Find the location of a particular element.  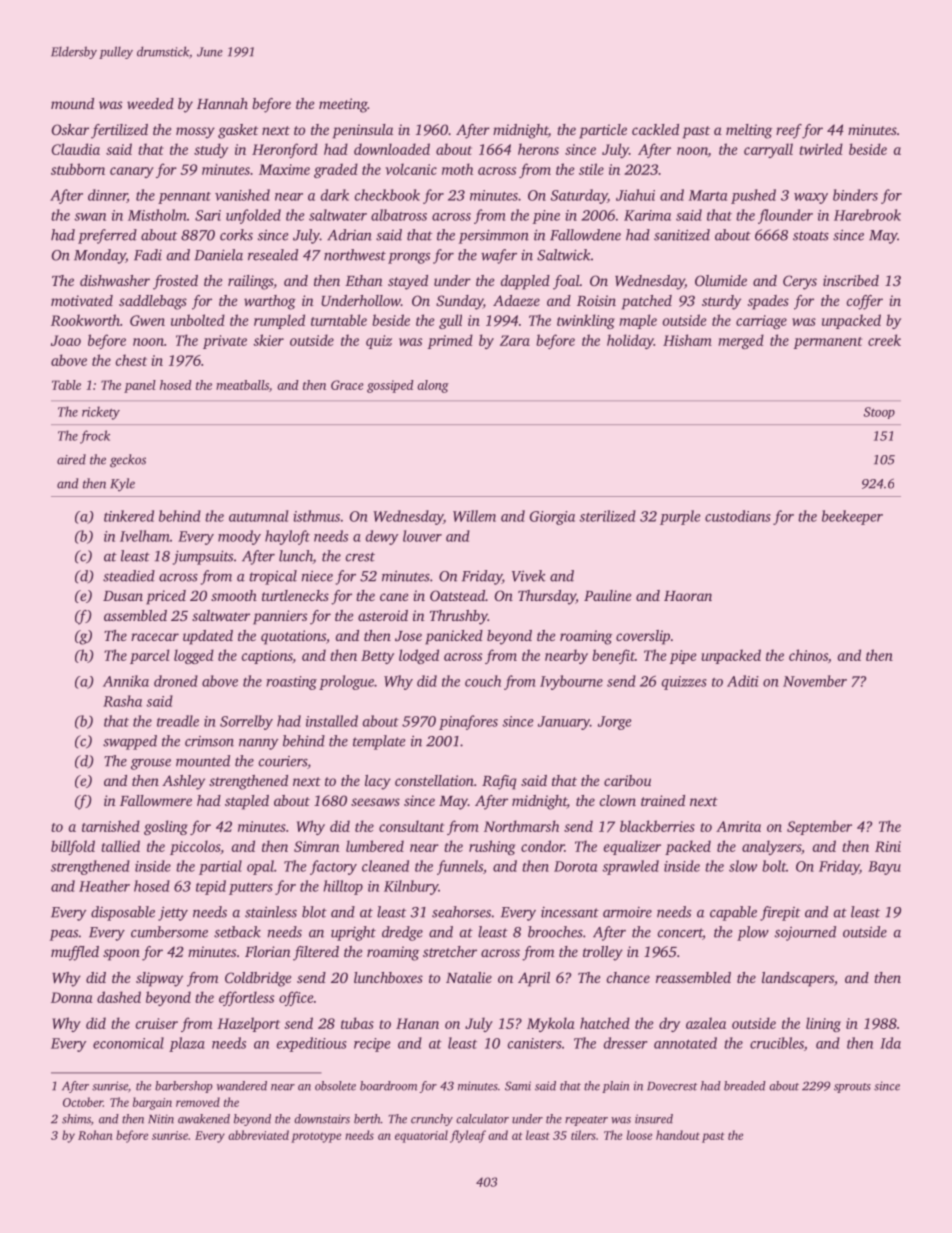

Hisham is located at coordinates (687, 340).
